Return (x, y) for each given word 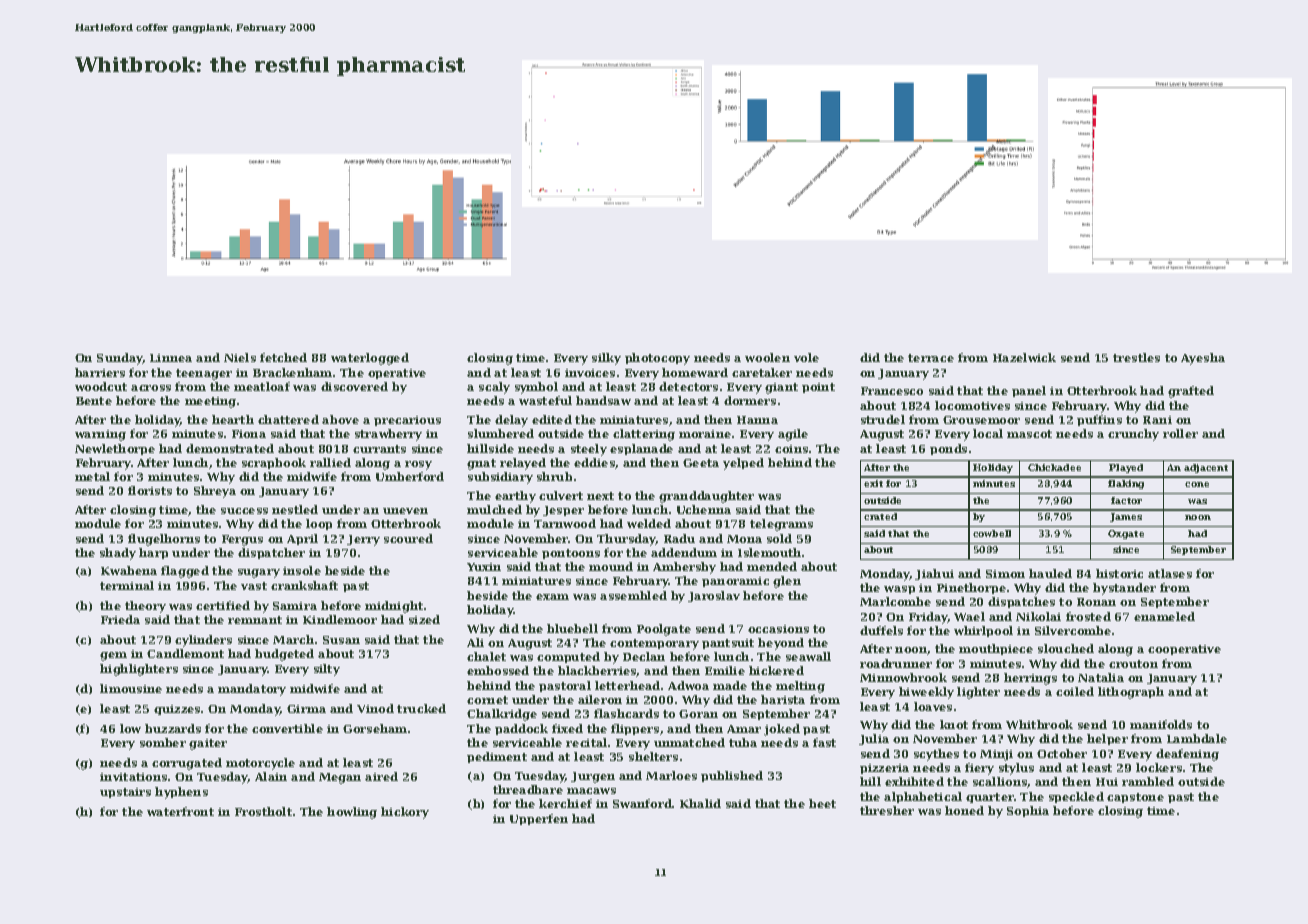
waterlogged (370, 359)
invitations (133, 777)
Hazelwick (1024, 357)
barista (783, 699)
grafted (1191, 392)
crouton (1133, 664)
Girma (306, 709)
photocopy (657, 359)
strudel (883, 419)
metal (92, 476)
